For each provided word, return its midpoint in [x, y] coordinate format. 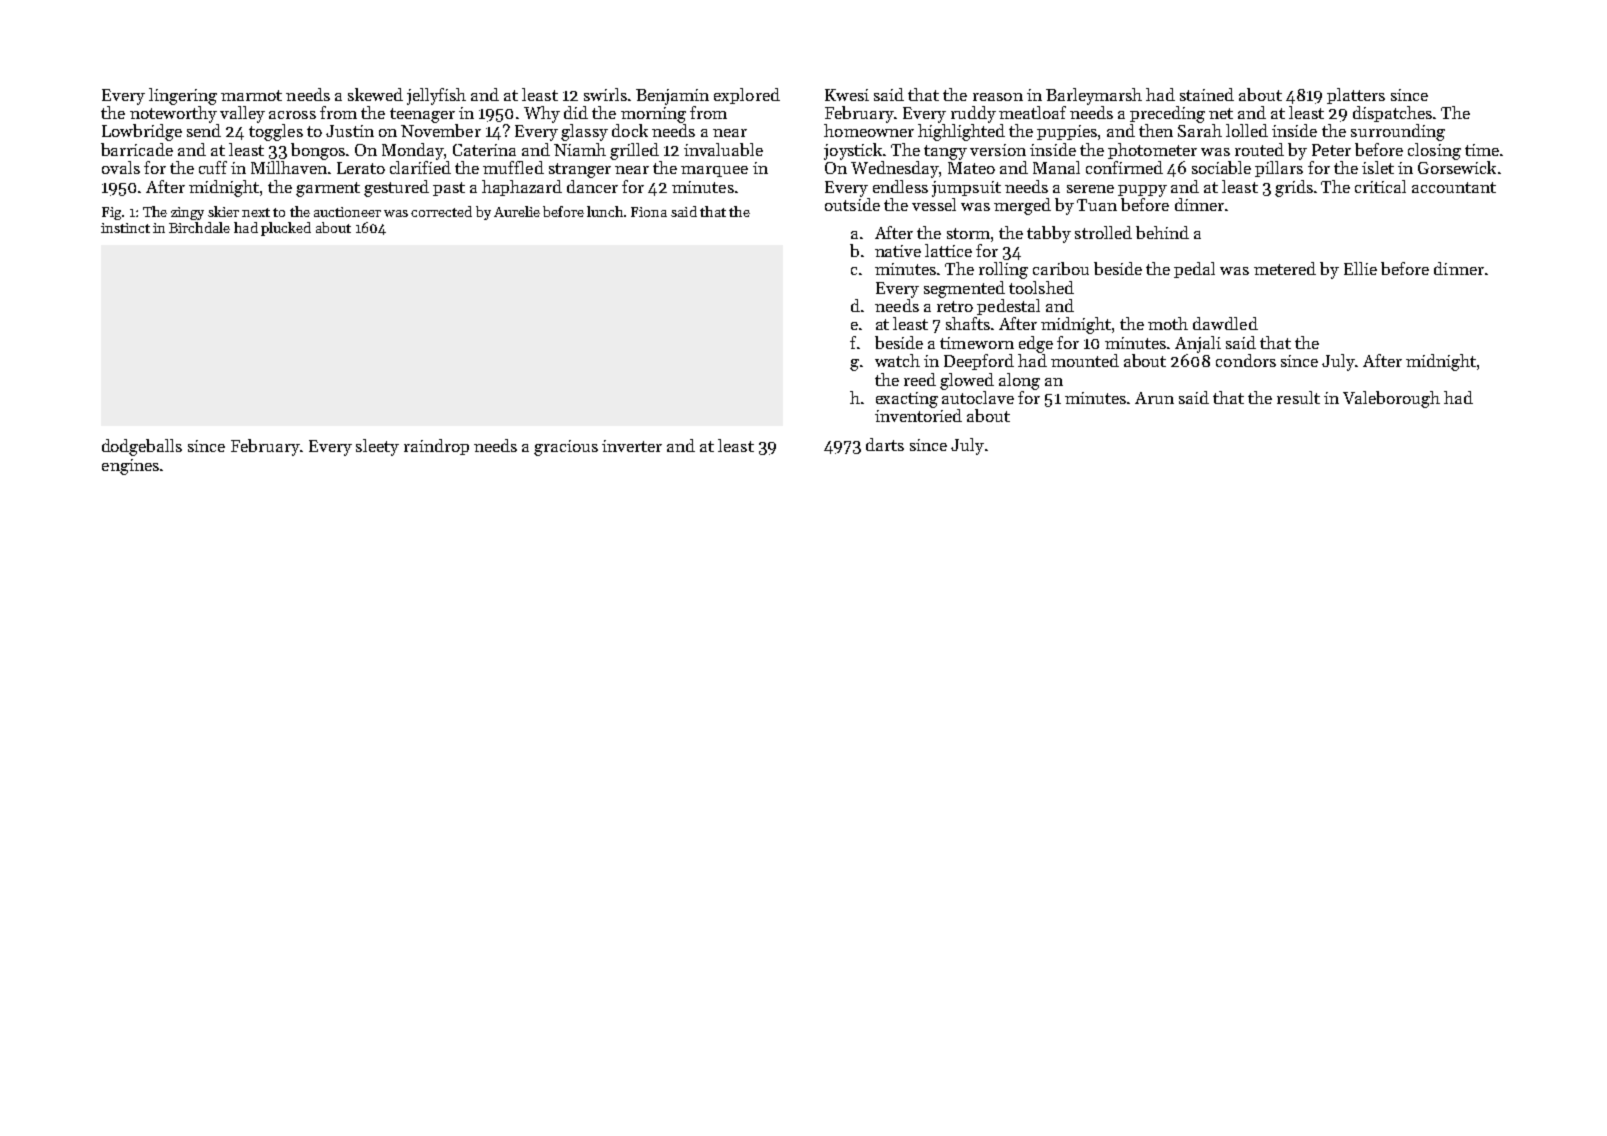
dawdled [1225, 323]
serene [1090, 189]
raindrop [436, 447]
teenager [422, 115]
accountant [1454, 187]
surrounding [1398, 132]
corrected [441, 211]
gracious [566, 448]
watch [897, 360]
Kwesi [847, 95]
